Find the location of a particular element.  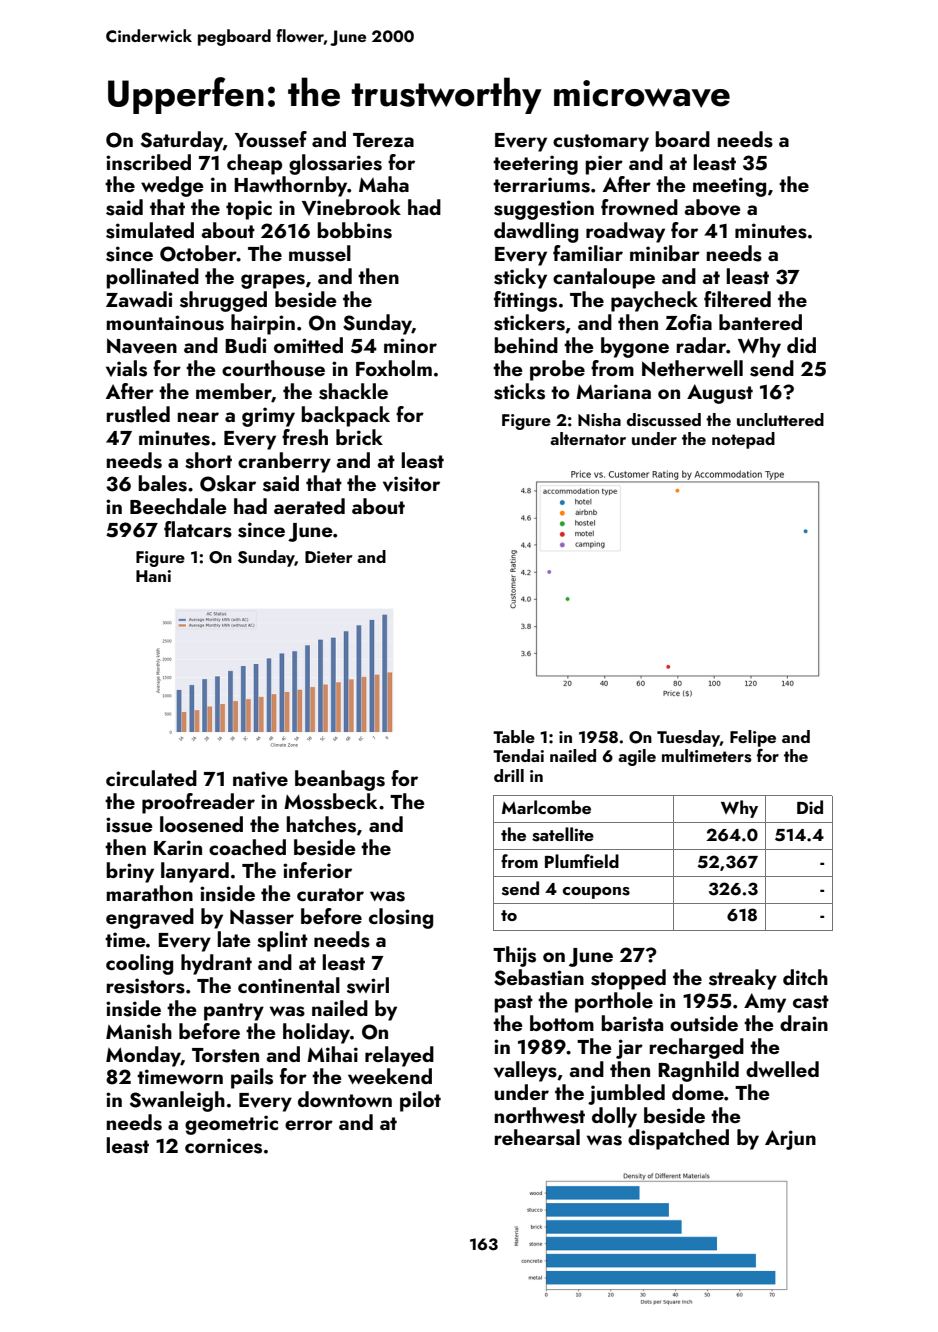

teetering is located at coordinates (535, 165).
